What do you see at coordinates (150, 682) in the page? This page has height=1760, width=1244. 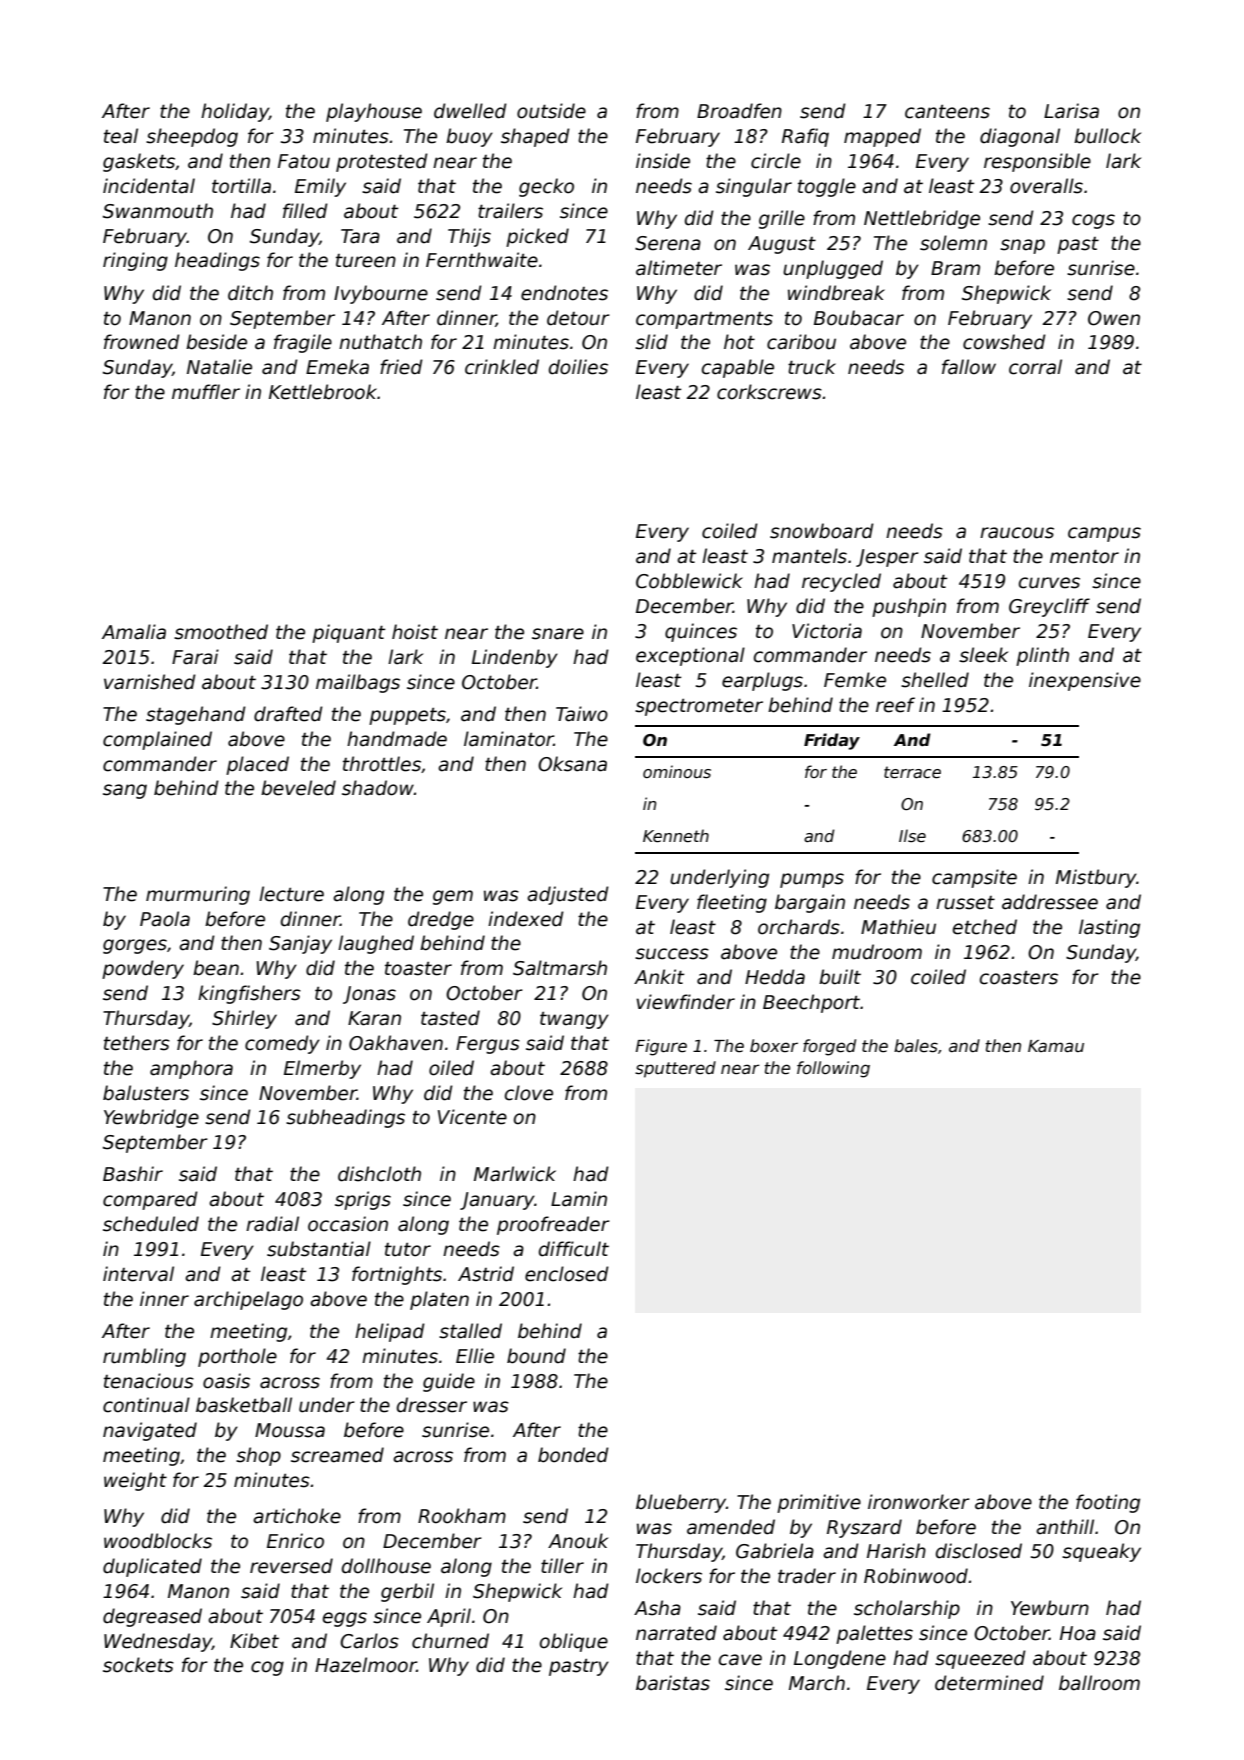 I see `varnished` at bounding box center [150, 682].
